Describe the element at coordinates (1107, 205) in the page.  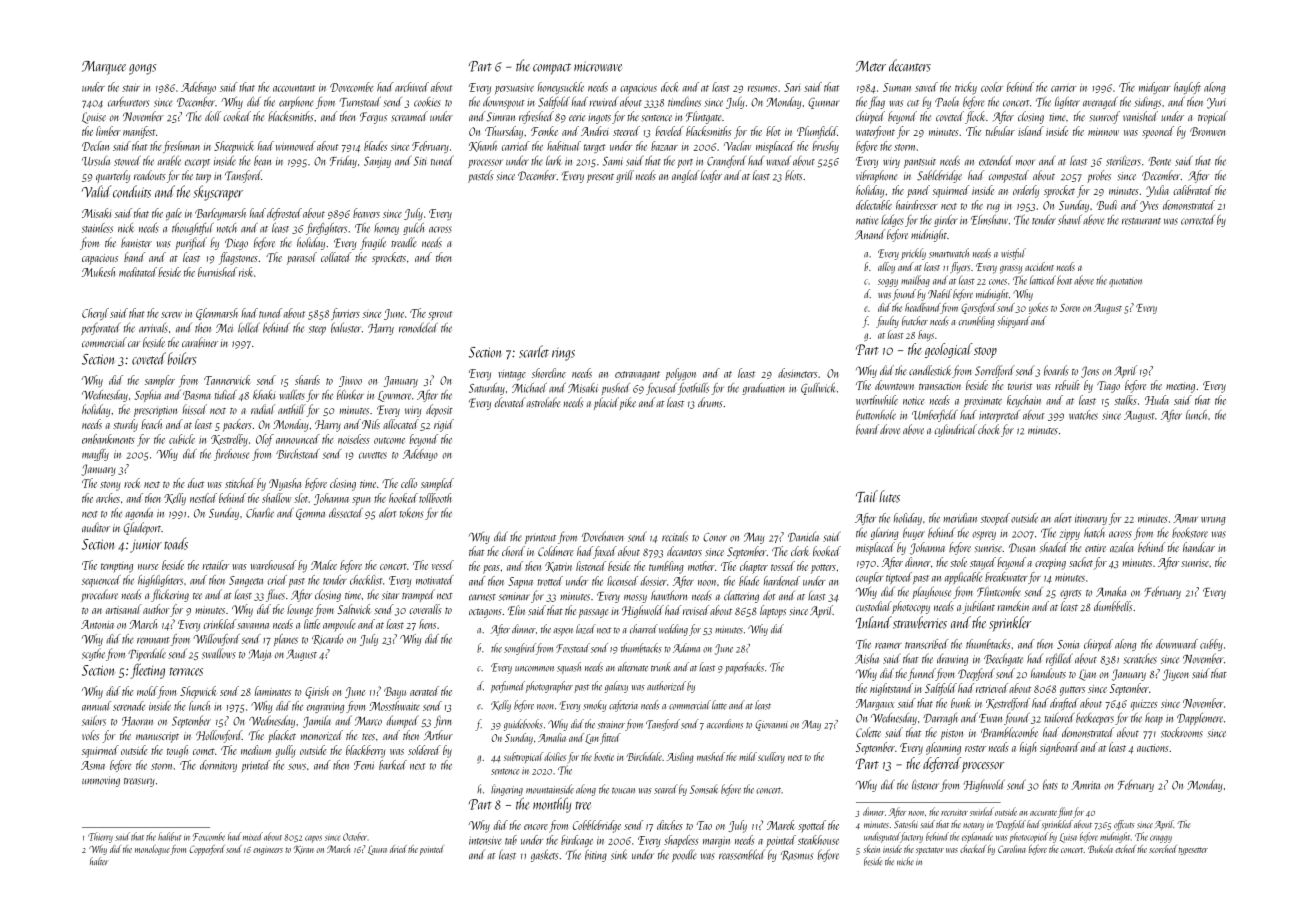
I see `Budi` at that location.
